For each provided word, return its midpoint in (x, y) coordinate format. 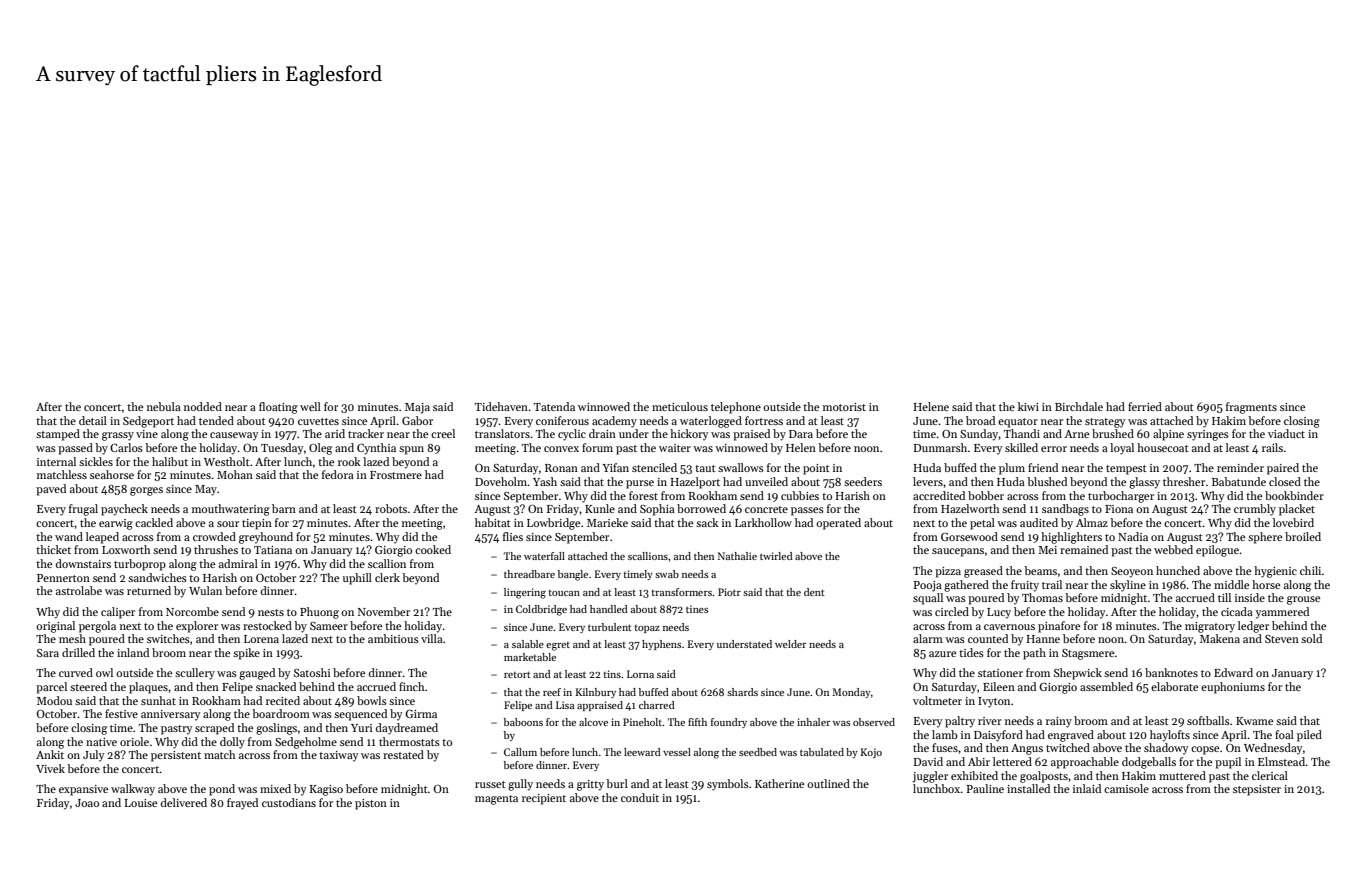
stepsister (1257, 790)
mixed (275, 788)
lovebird (1293, 522)
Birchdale (1079, 406)
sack (707, 522)
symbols (728, 785)
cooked (433, 549)
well (310, 406)
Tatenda (554, 406)
